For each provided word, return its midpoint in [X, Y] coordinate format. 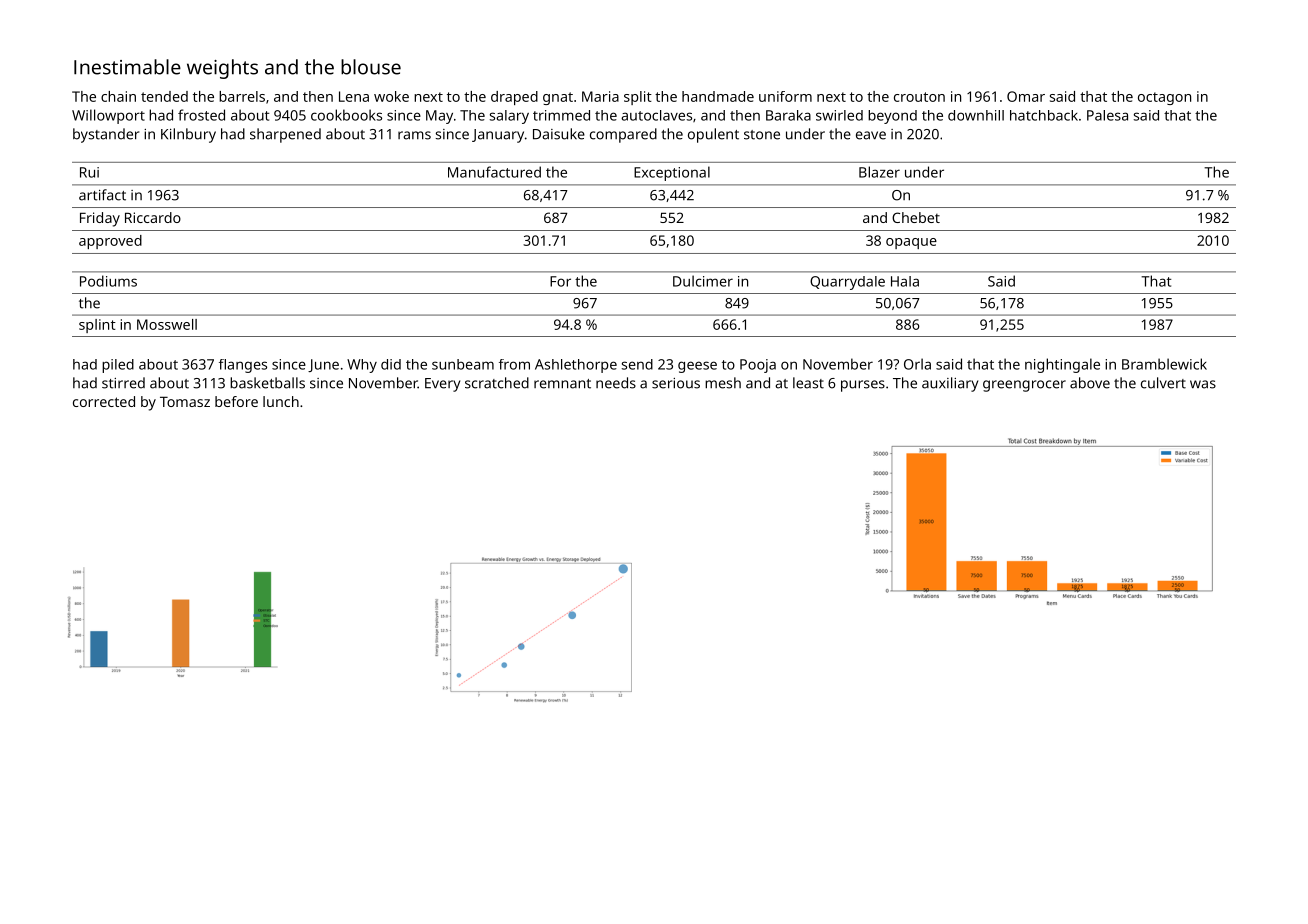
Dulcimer [703, 281]
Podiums [108, 281]
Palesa [1107, 115]
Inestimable [127, 67]
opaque [911, 243]
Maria [600, 96]
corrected [104, 401]
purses [863, 386]
